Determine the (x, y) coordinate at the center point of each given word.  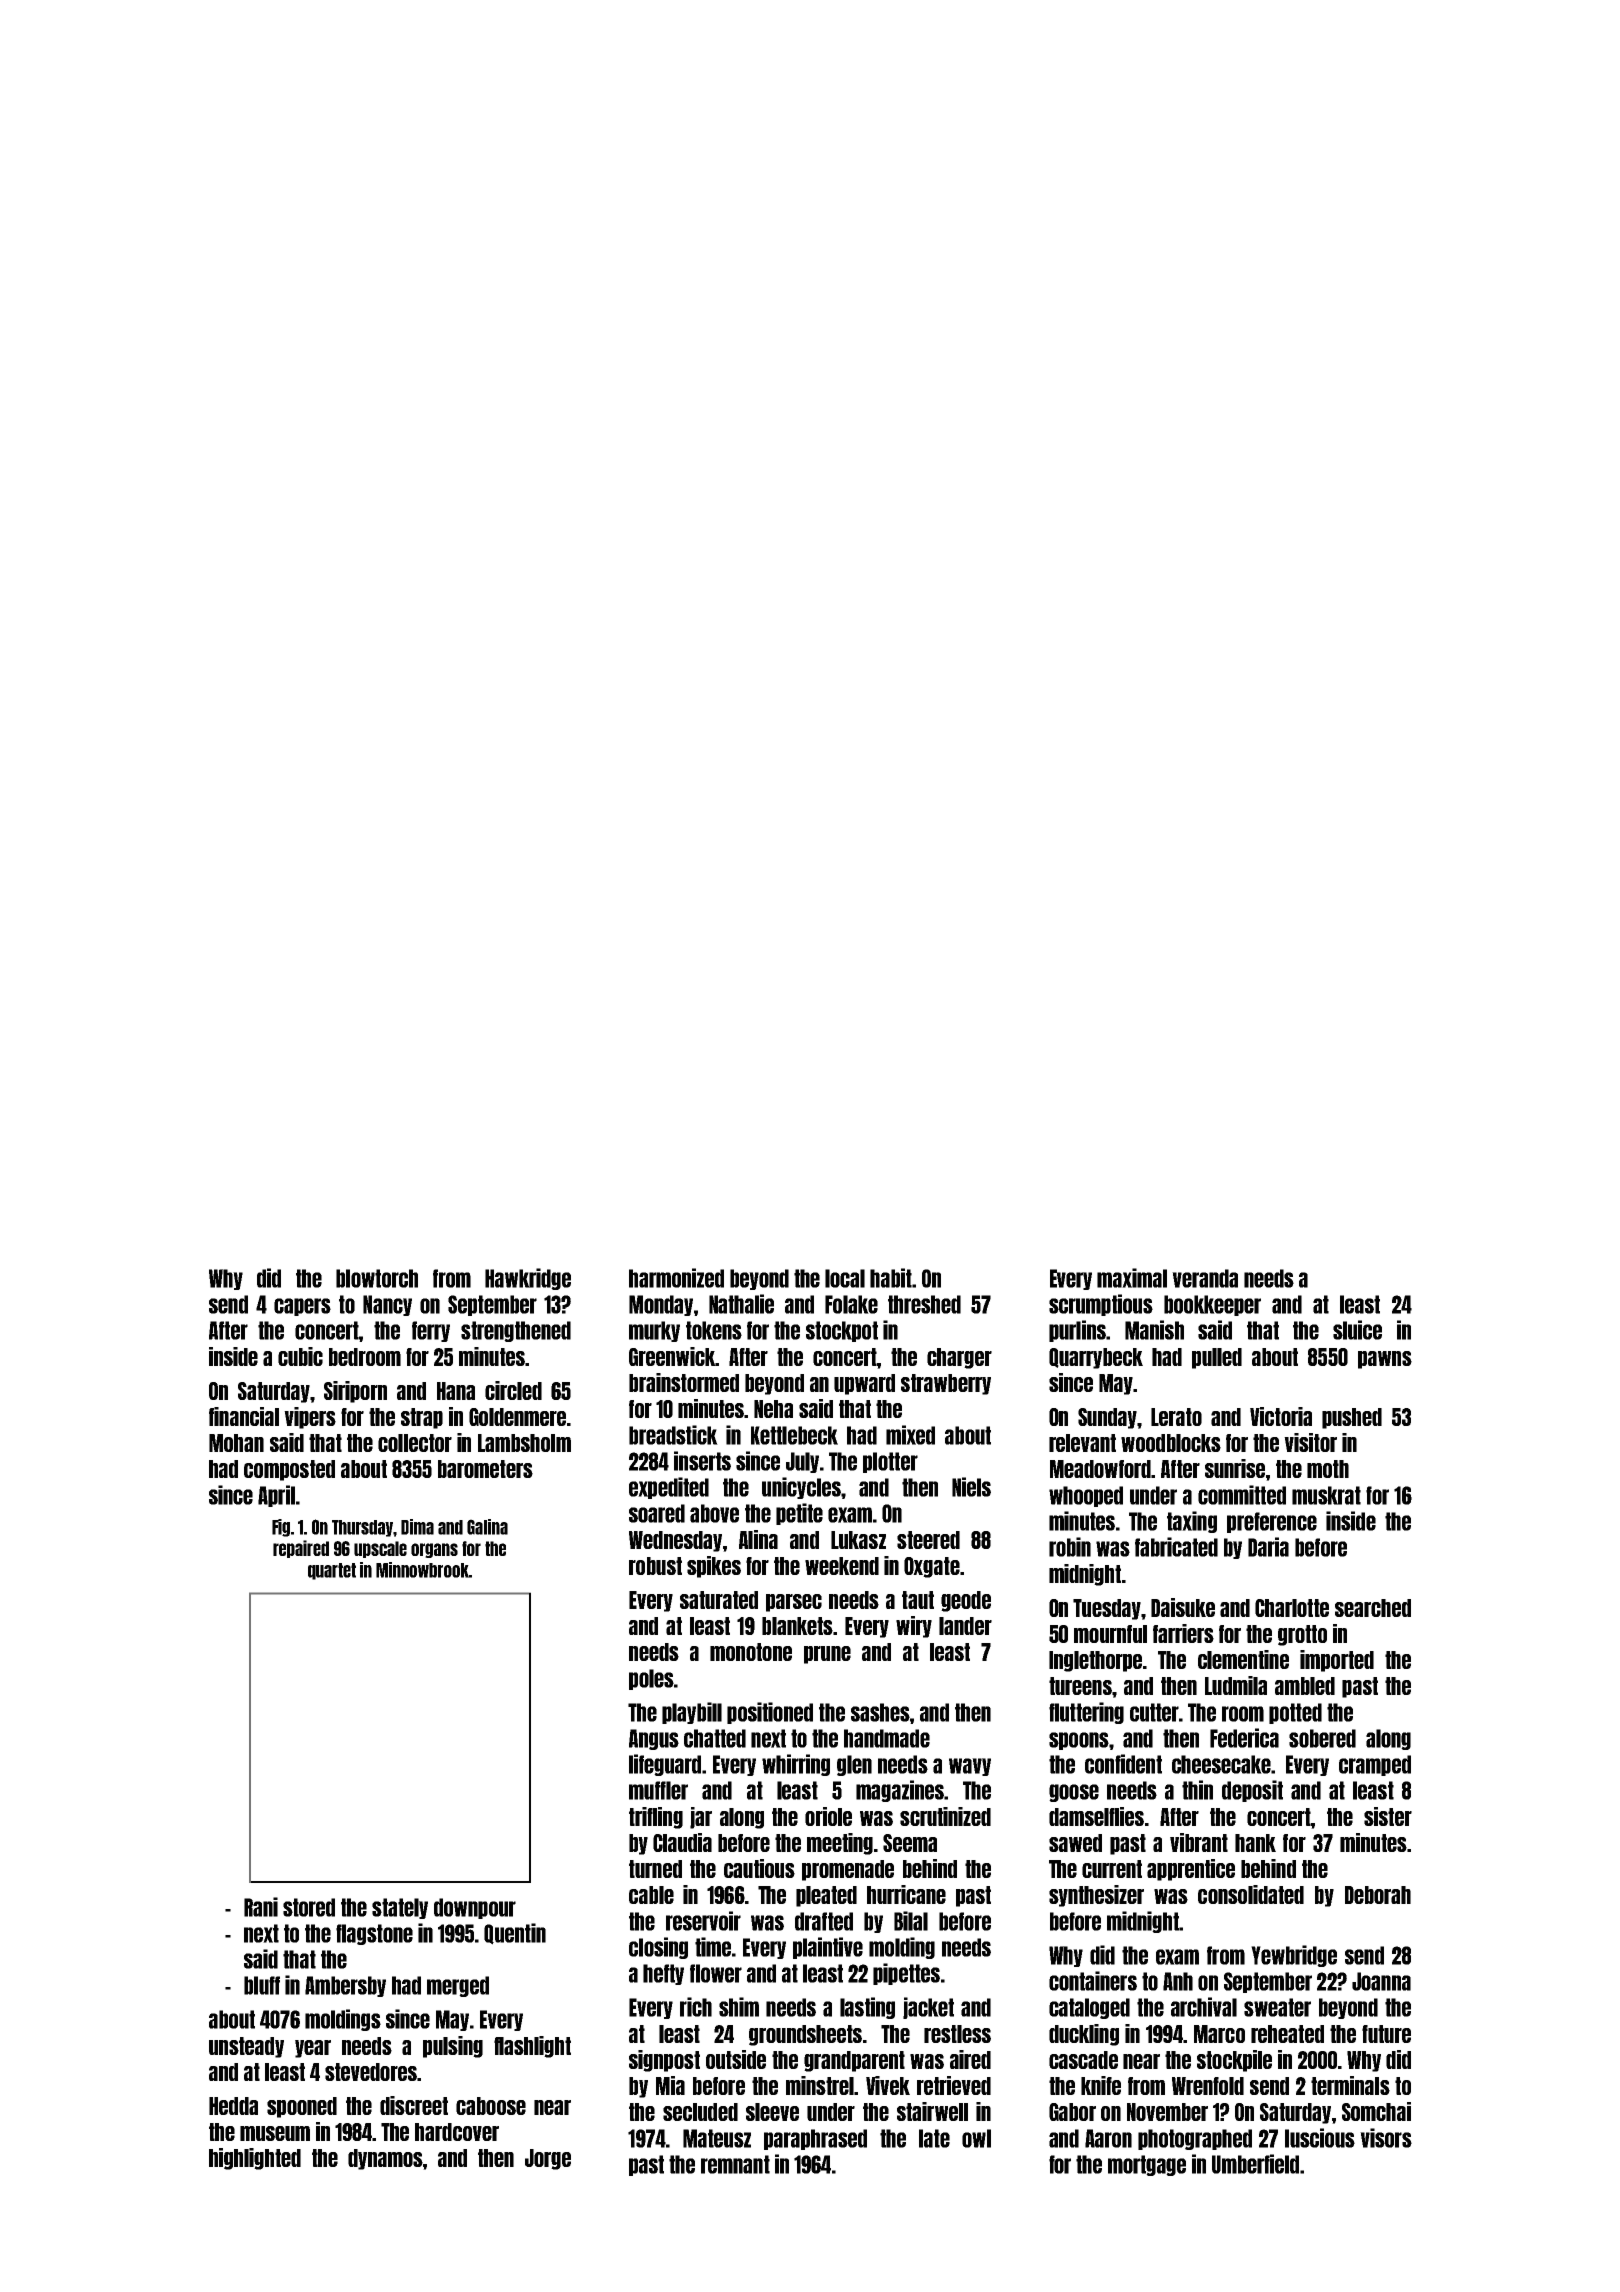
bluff (262, 1985)
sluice (1357, 1330)
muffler (658, 1790)
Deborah (1378, 1895)
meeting (840, 1844)
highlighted (255, 2159)
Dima (417, 1527)
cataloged (1089, 2008)
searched (1373, 1608)
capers (302, 1307)
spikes (714, 1567)
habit (891, 1278)
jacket (928, 2008)
